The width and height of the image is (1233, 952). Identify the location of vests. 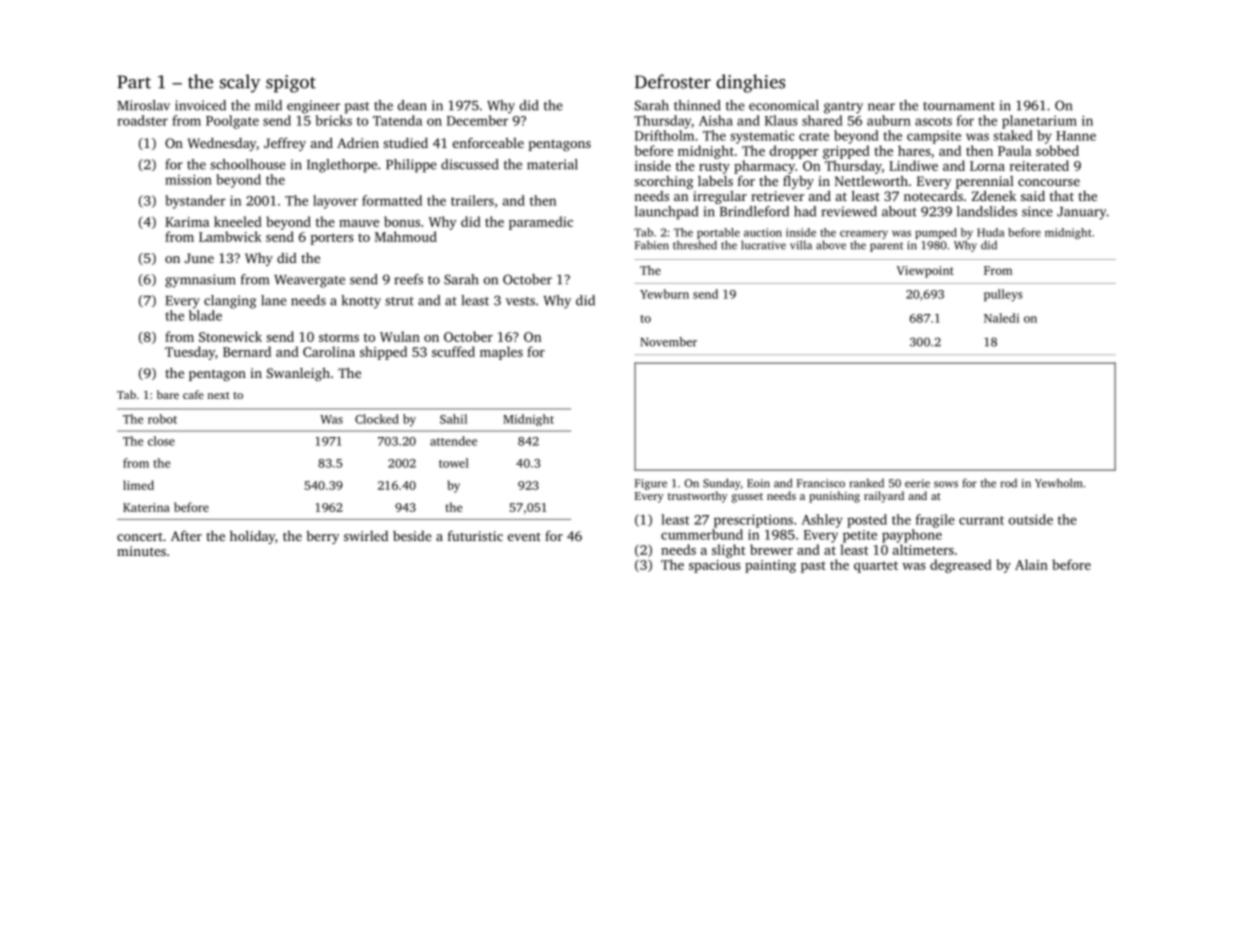
(520, 301).
